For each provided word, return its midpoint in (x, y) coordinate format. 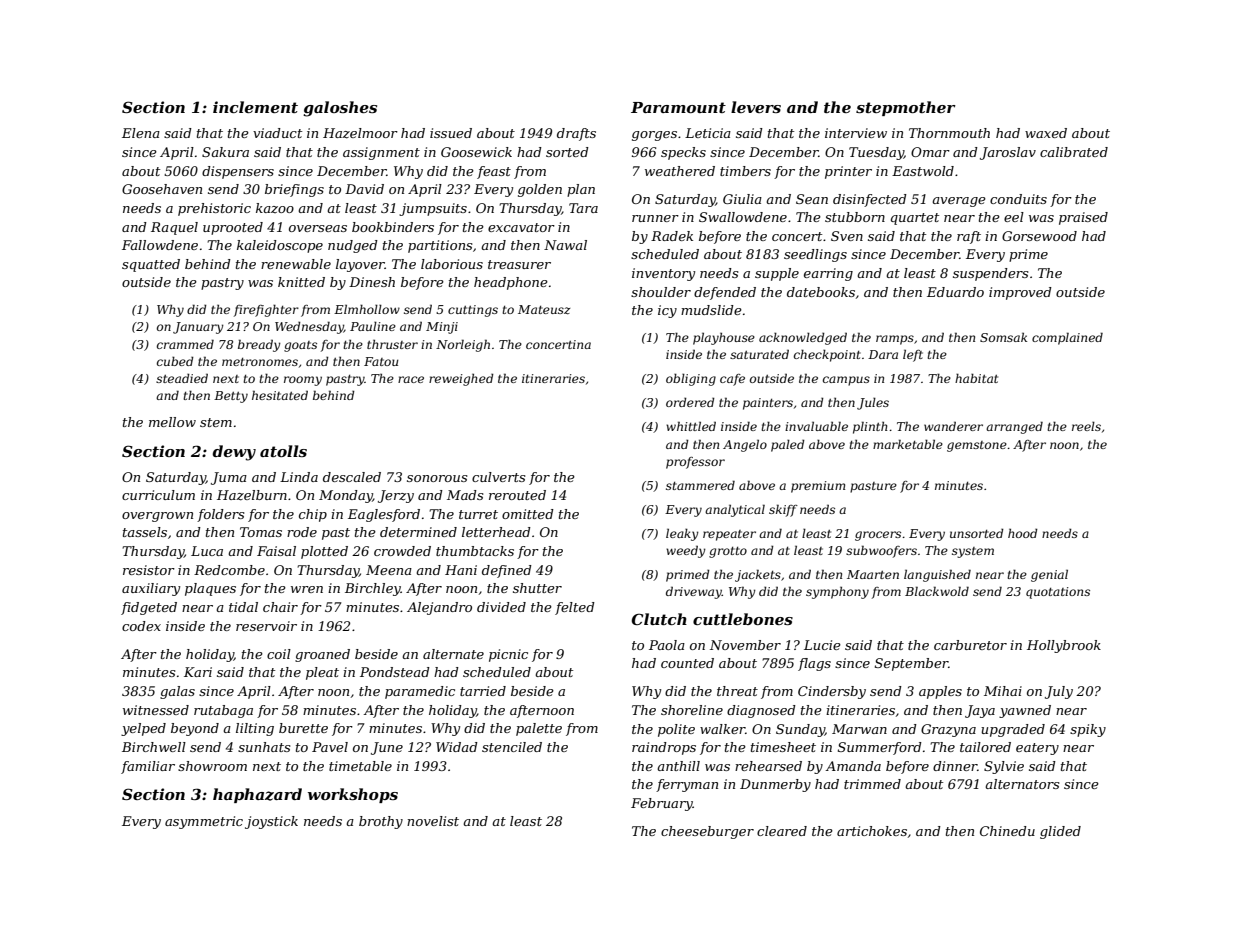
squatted (151, 265)
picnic (508, 655)
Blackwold (937, 591)
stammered (700, 485)
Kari (198, 672)
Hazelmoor (360, 133)
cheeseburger (707, 832)
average (959, 202)
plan (581, 190)
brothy (381, 822)
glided (1060, 832)
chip (313, 515)
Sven (847, 236)
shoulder (661, 292)
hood (1023, 533)
